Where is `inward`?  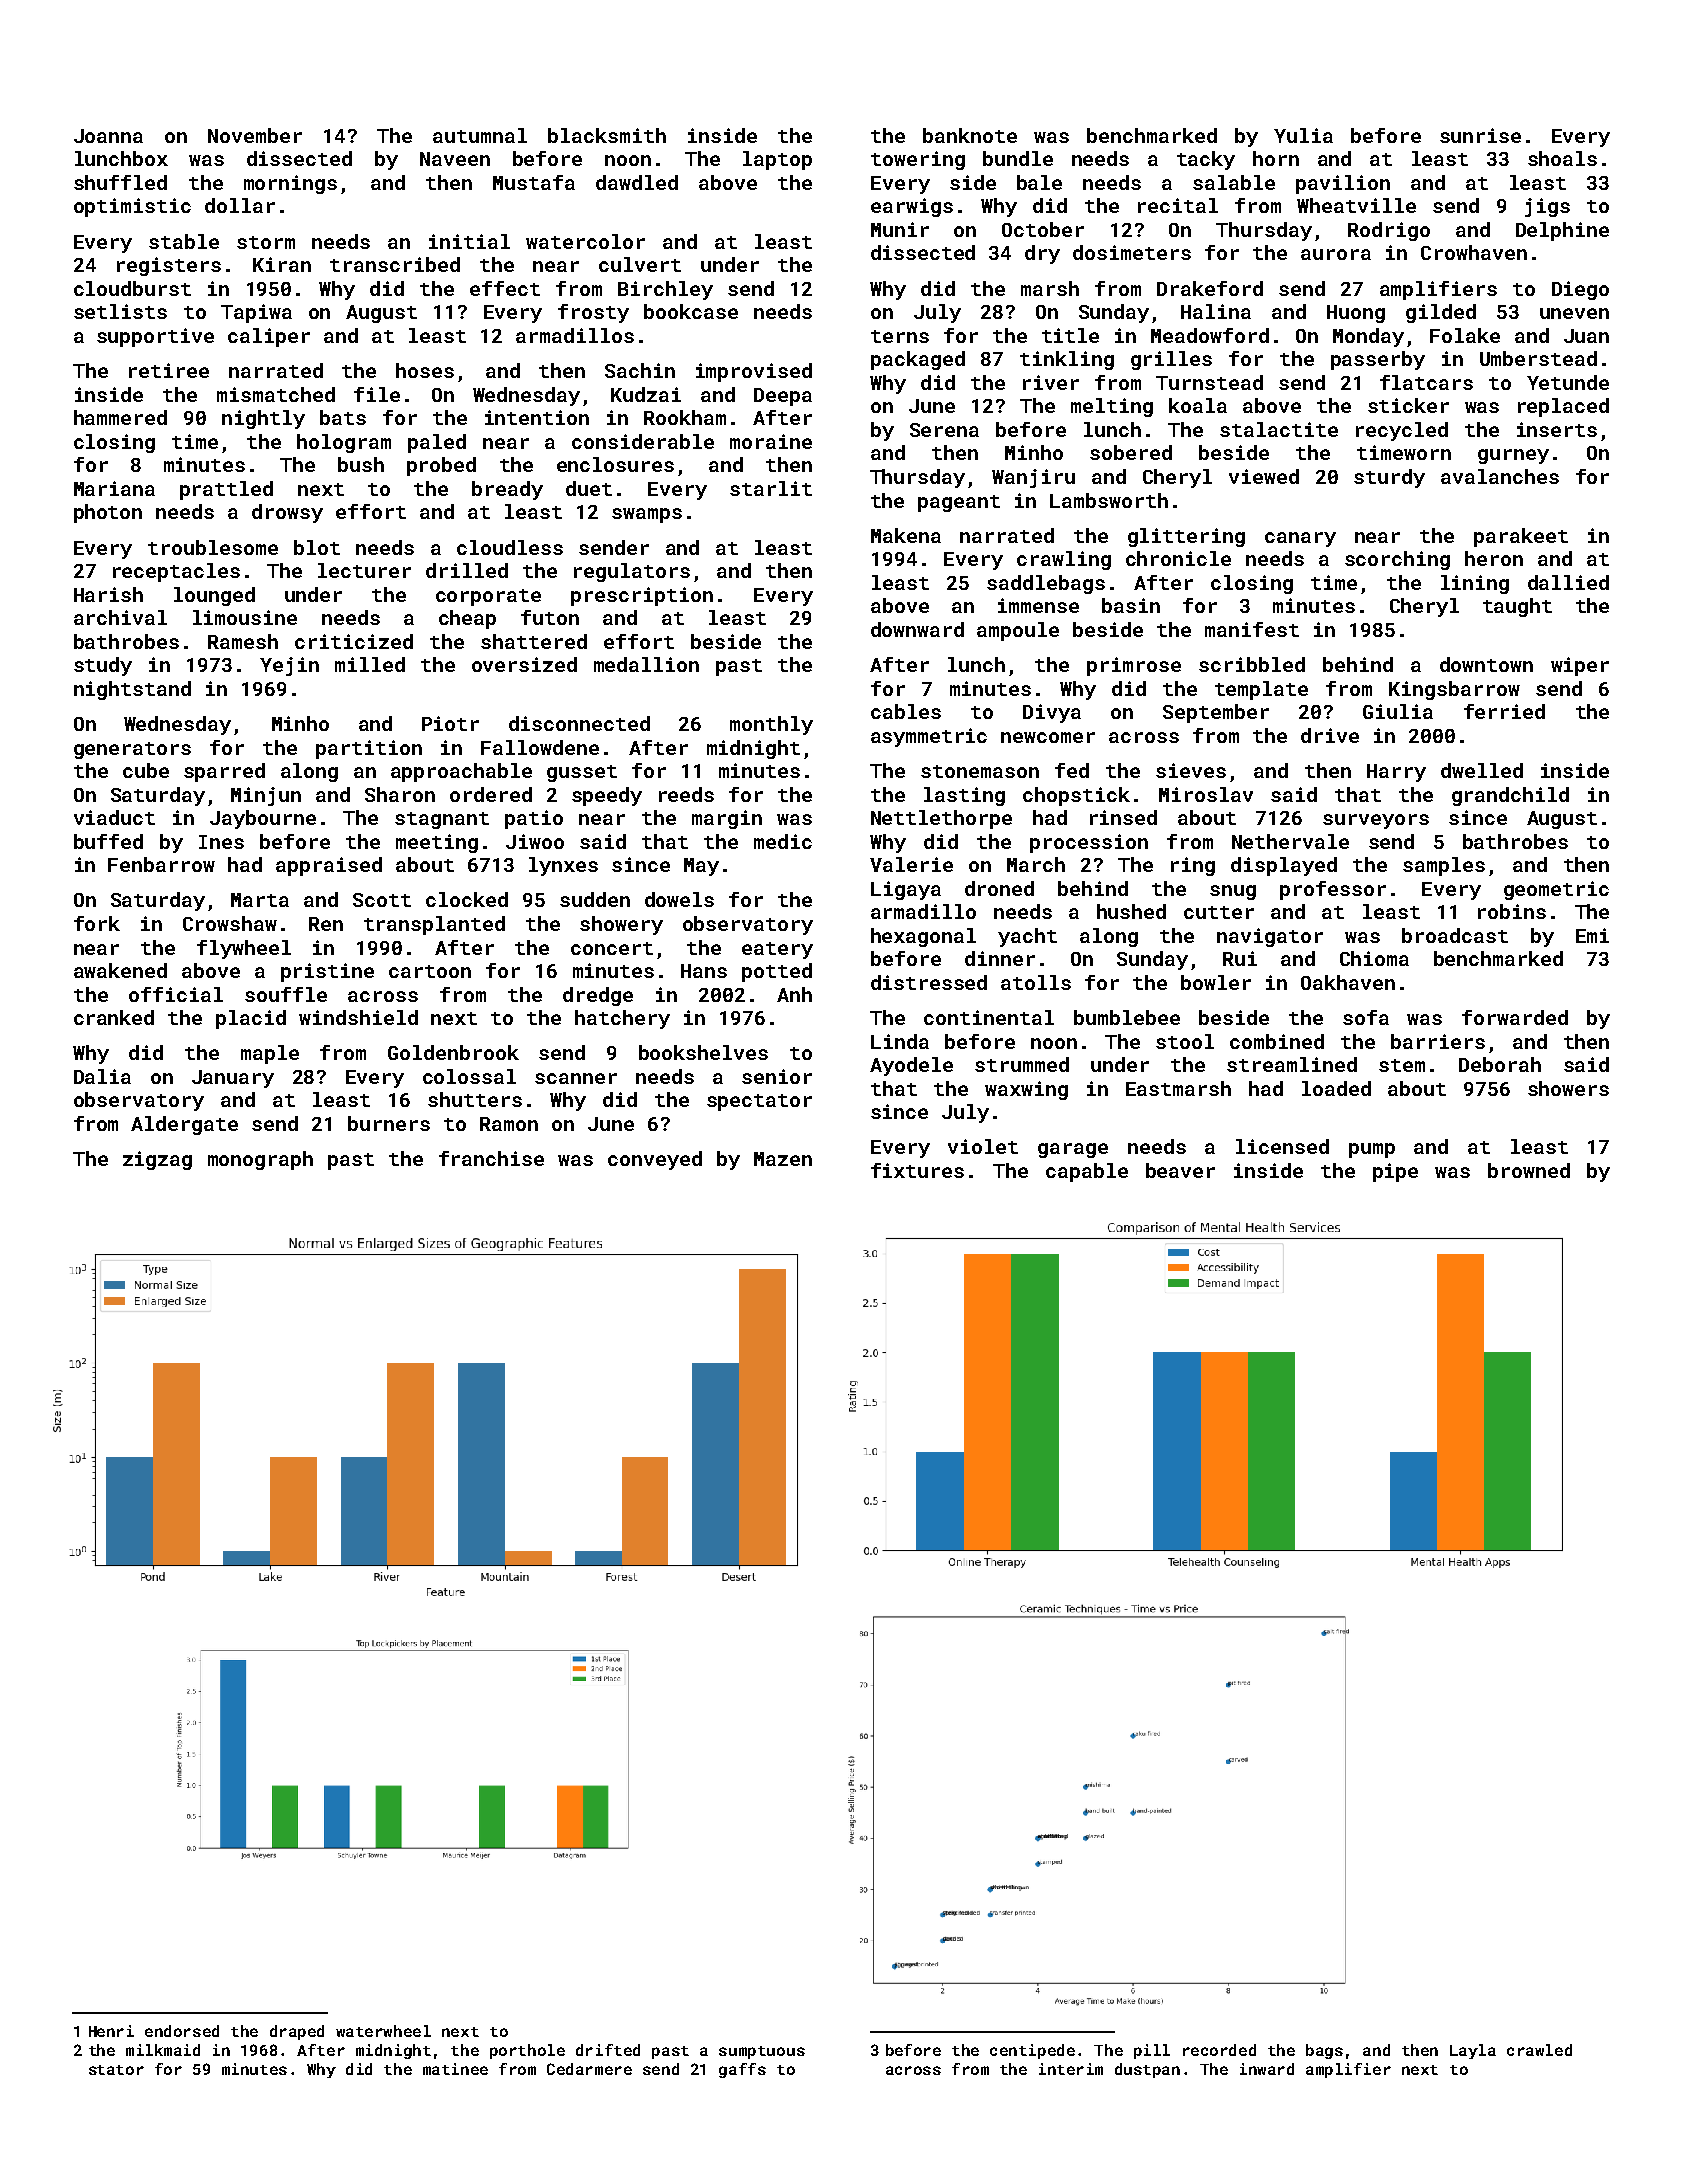
inward is located at coordinates (1267, 2069).
